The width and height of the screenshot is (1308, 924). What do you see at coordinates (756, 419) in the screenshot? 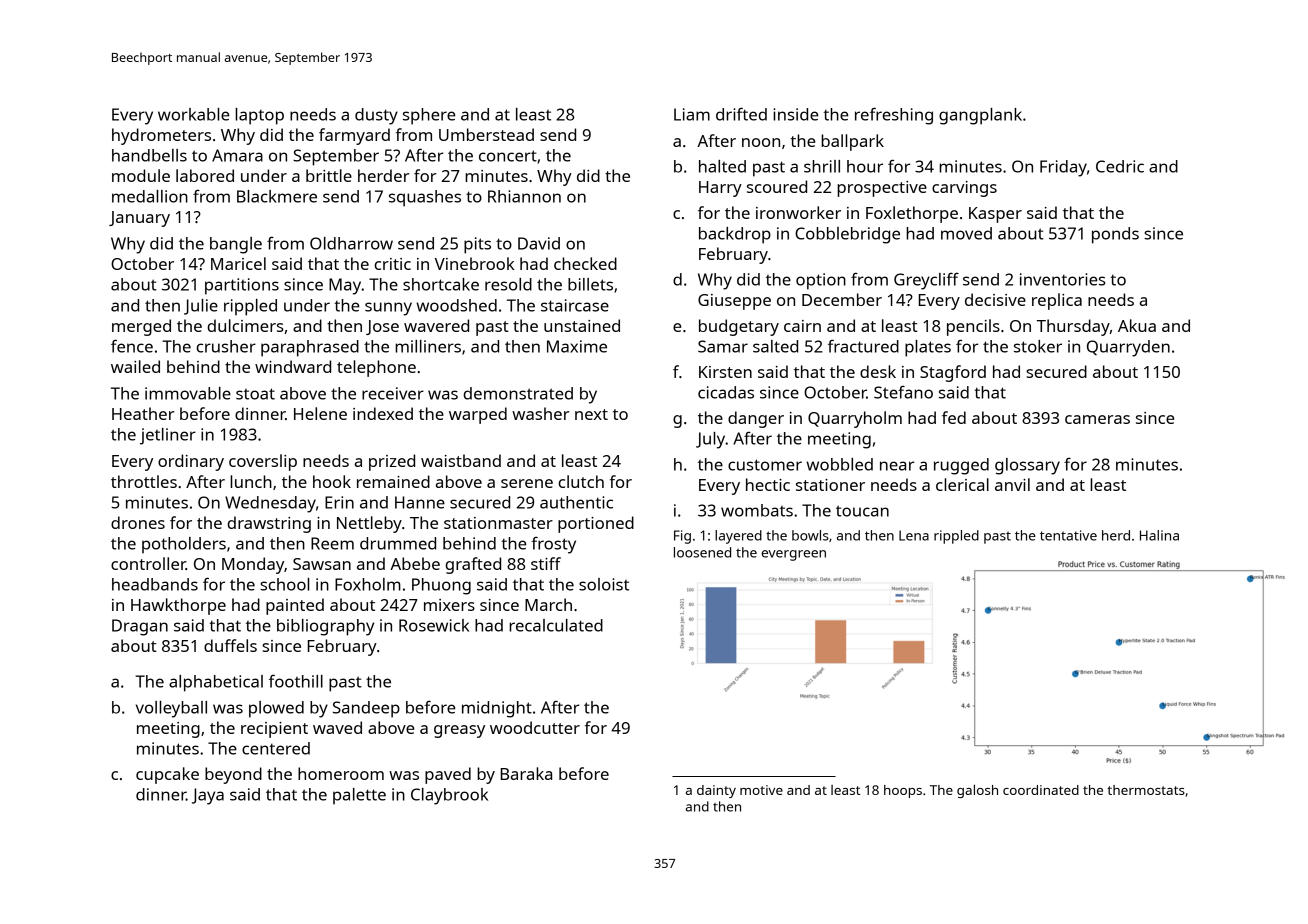
I see `danger` at bounding box center [756, 419].
